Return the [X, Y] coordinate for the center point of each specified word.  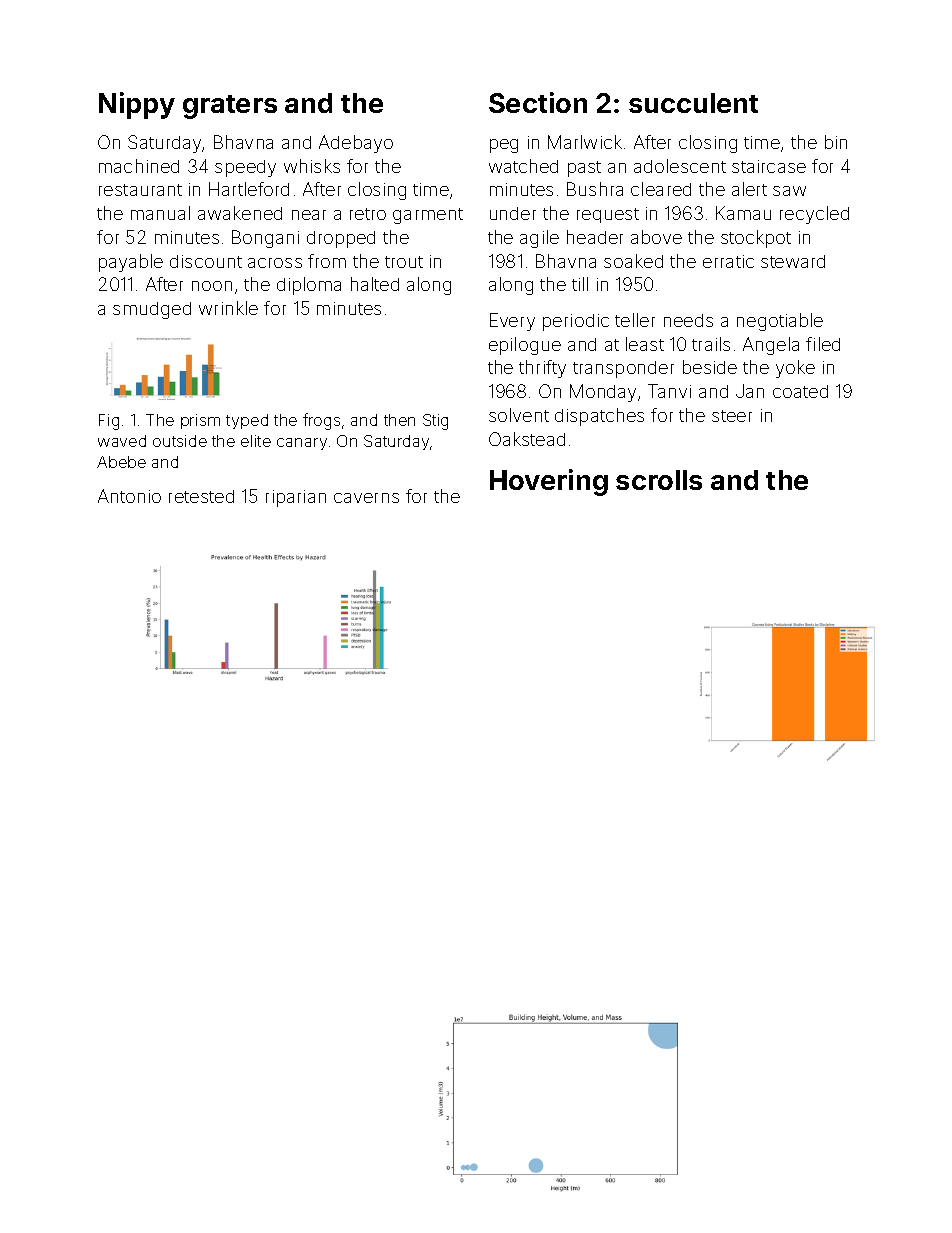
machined [139, 166]
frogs [321, 421]
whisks [312, 166]
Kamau [743, 213]
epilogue [525, 346]
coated [800, 391]
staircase [769, 166]
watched [523, 166]
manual [160, 213]
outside [180, 441]
